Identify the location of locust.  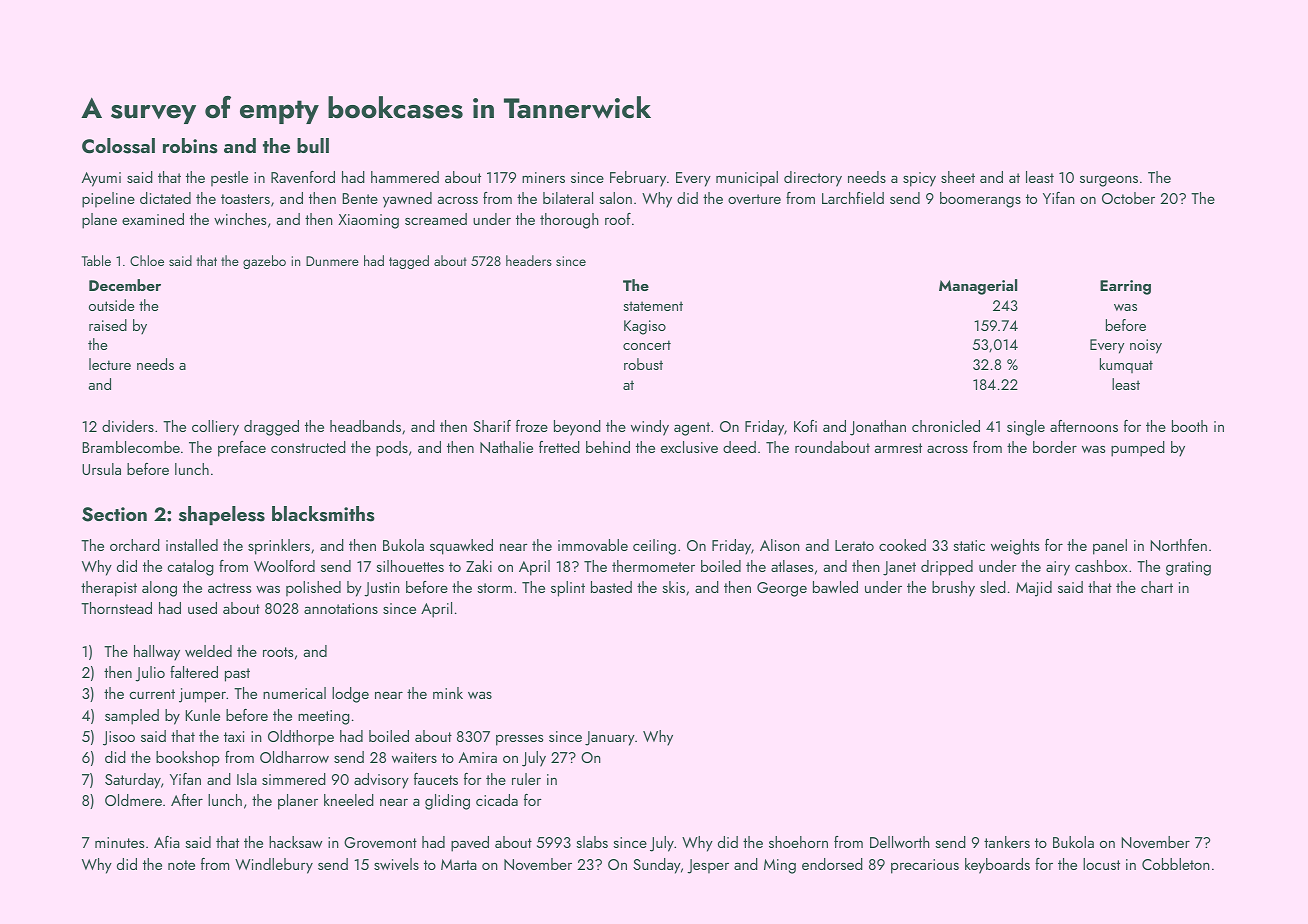
(1101, 864).
